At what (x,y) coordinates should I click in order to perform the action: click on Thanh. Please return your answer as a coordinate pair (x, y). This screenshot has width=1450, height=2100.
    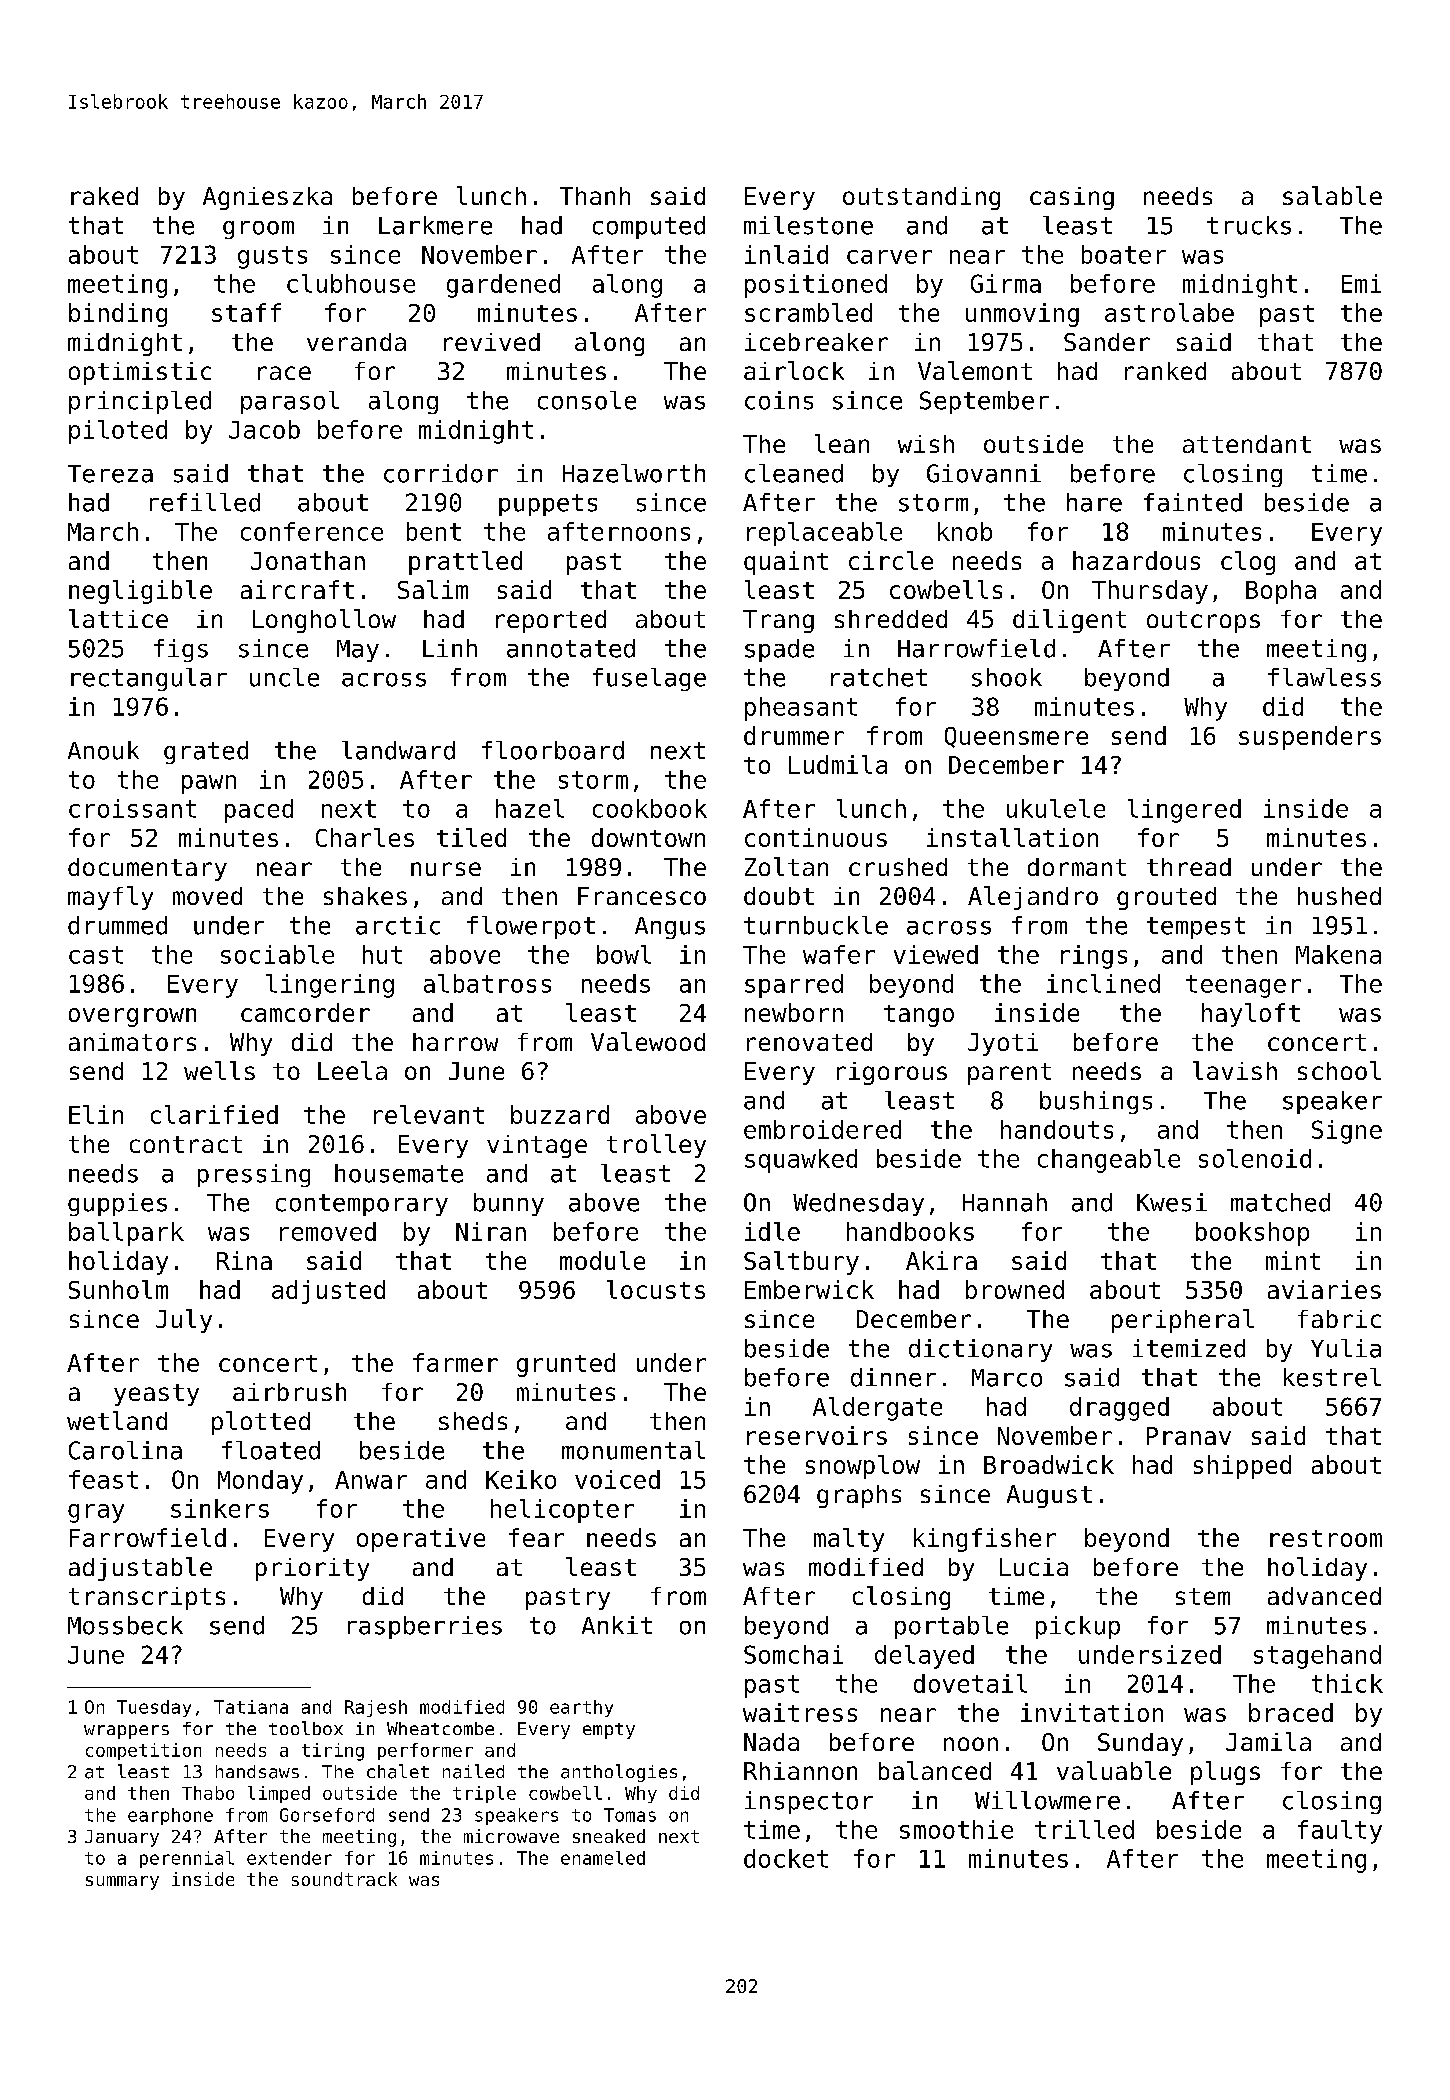
    Looking at the image, I should click on (595, 196).
